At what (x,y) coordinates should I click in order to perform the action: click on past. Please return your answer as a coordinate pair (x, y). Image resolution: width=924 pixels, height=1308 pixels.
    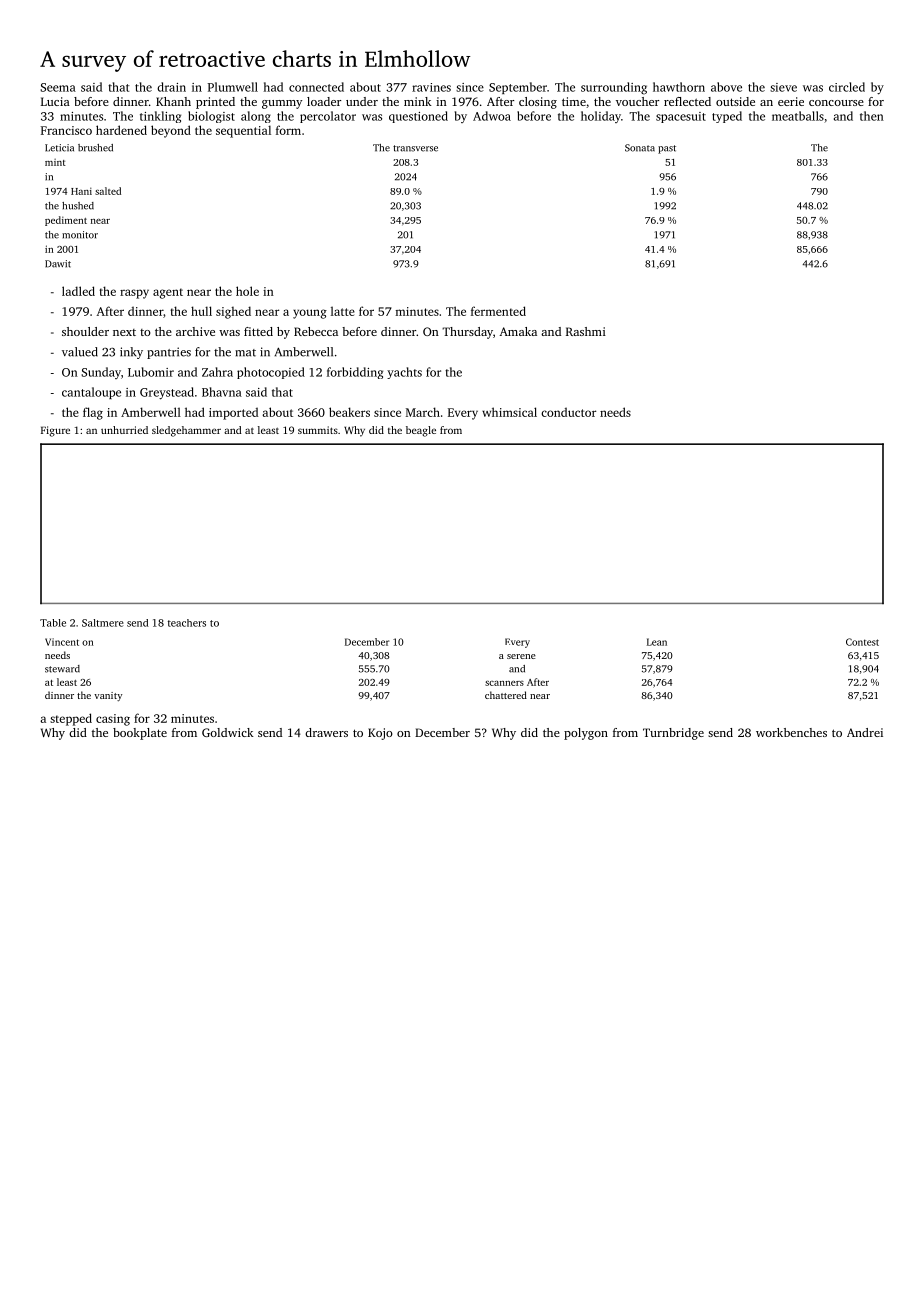
    Looking at the image, I should click on (667, 149).
